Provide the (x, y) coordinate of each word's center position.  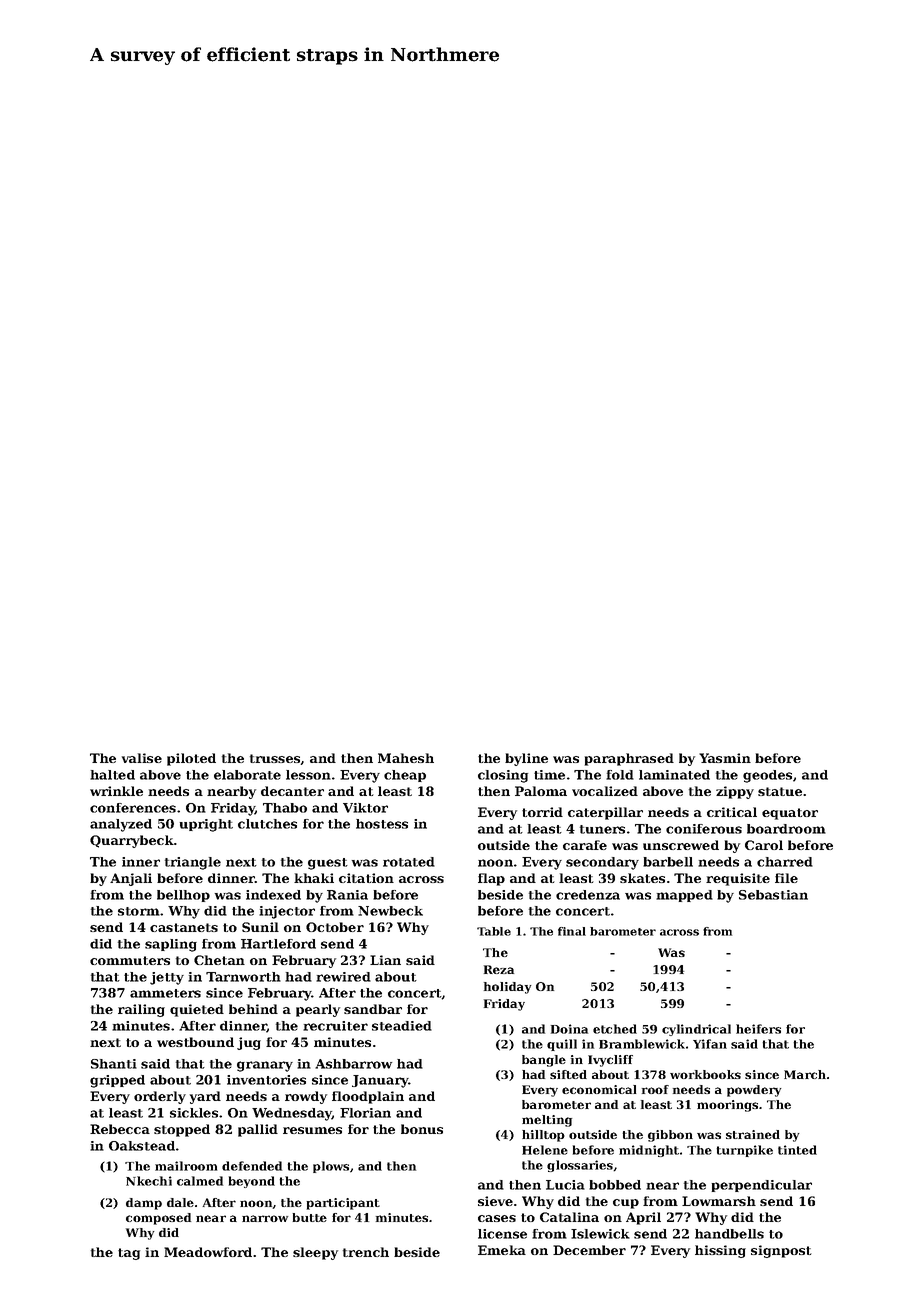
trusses (275, 759)
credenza (588, 895)
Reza (499, 969)
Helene (545, 1150)
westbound (195, 1042)
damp (144, 1204)
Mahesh (406, 758)
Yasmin (725, 758)
